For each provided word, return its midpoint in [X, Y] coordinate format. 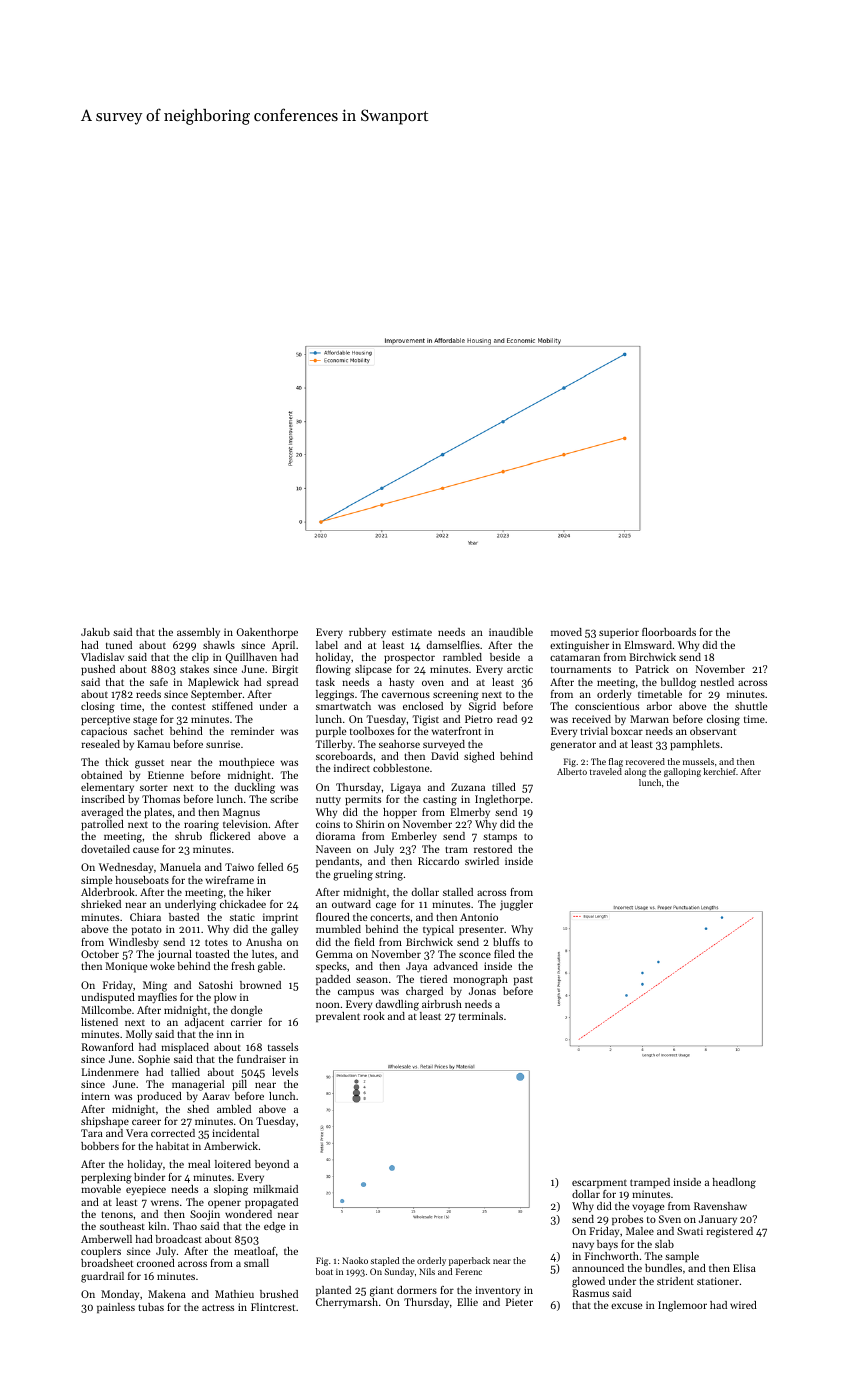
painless [116, 1308]
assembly [198, 633]
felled [270, 867]
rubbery [367, 633]
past [523, 980]
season [372, 980]
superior [619, 633]
